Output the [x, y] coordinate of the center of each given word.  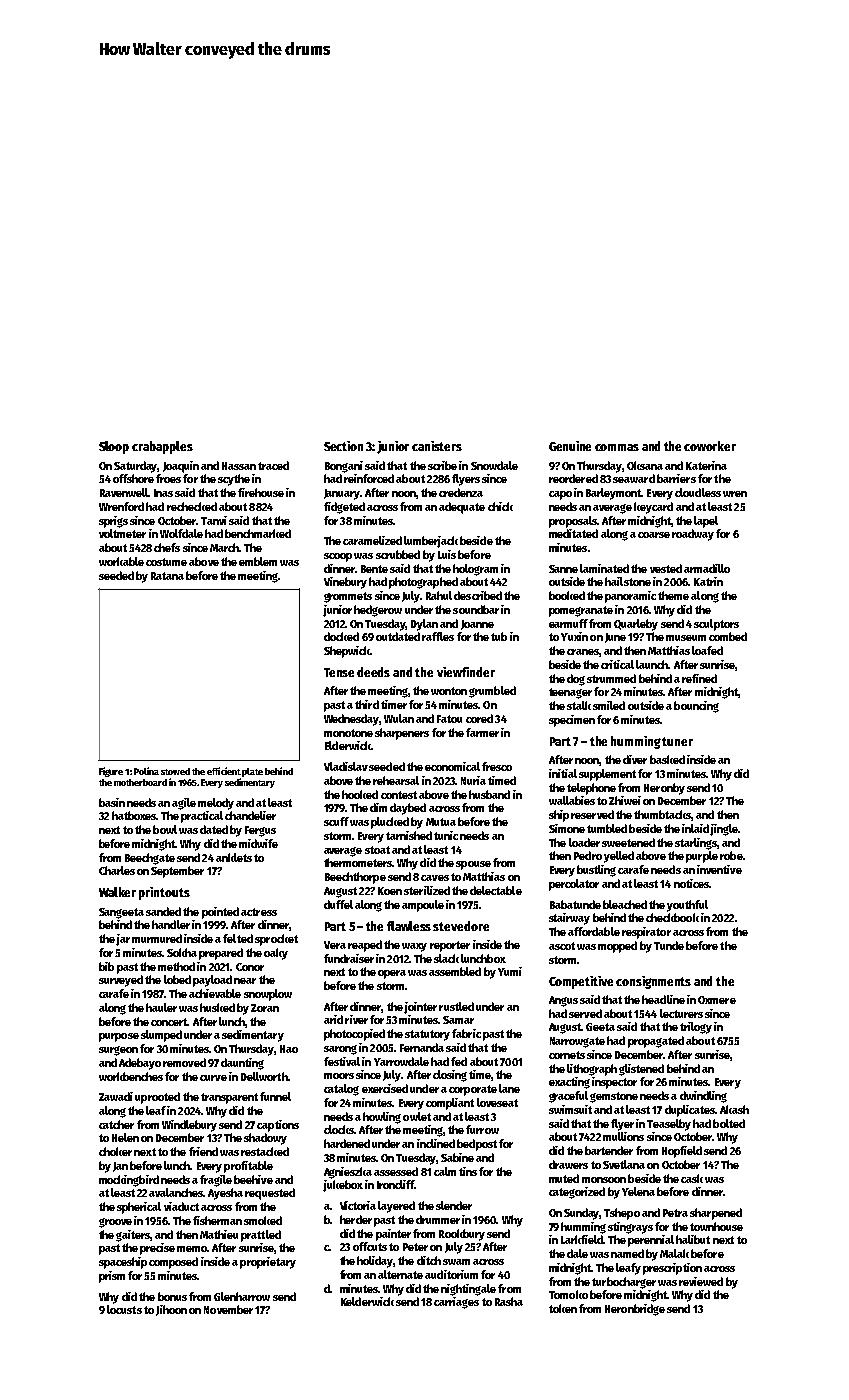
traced [273, 465]
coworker [710, 446]
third [367, 704]
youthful [687, 906]
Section [343, 446]
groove [115, 1223]
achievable [215, 993]
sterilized [427, 890]
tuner [677, 741]
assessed [396, 1171]
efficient [224, 771]
